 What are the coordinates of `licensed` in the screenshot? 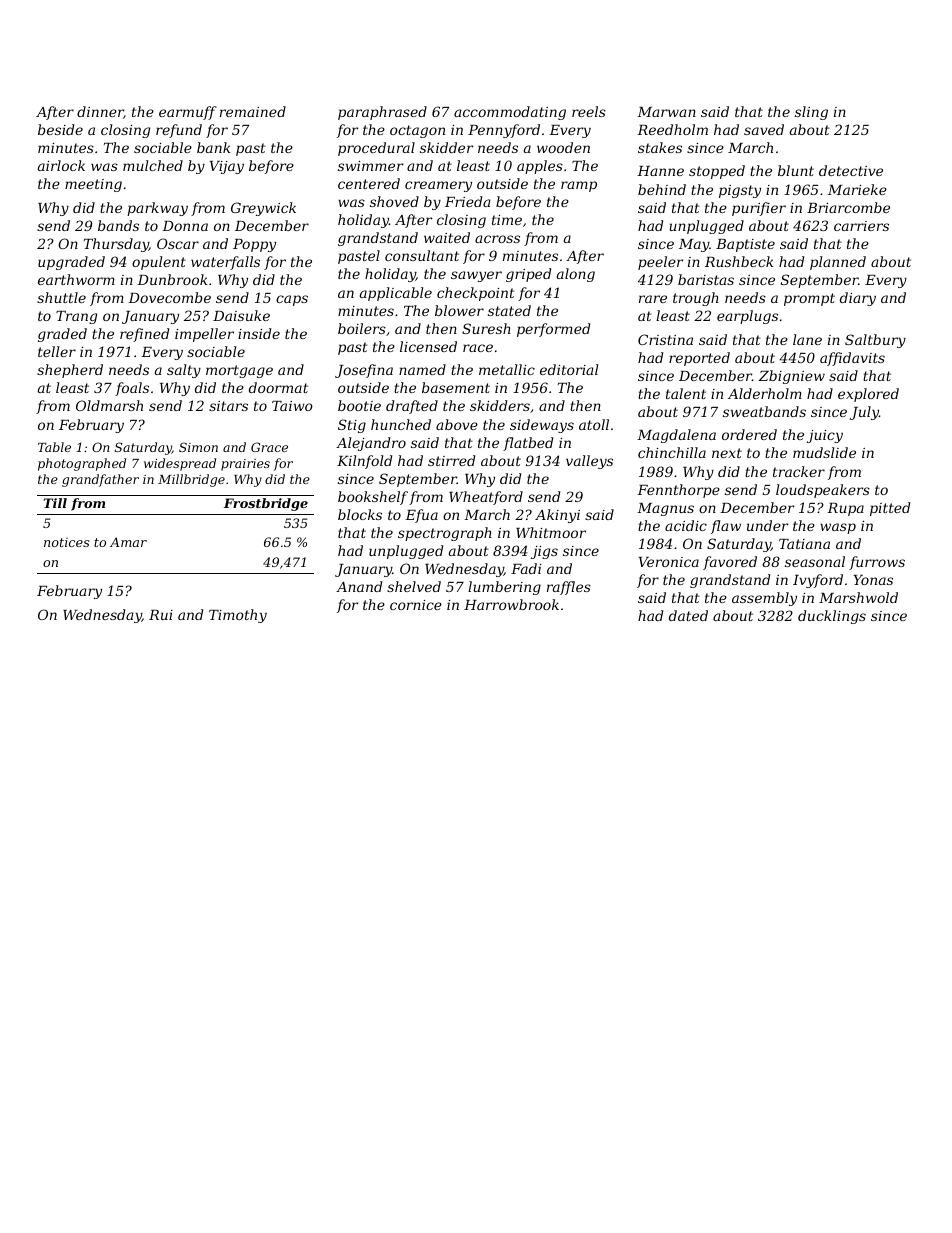 It's located at (428, 346).
